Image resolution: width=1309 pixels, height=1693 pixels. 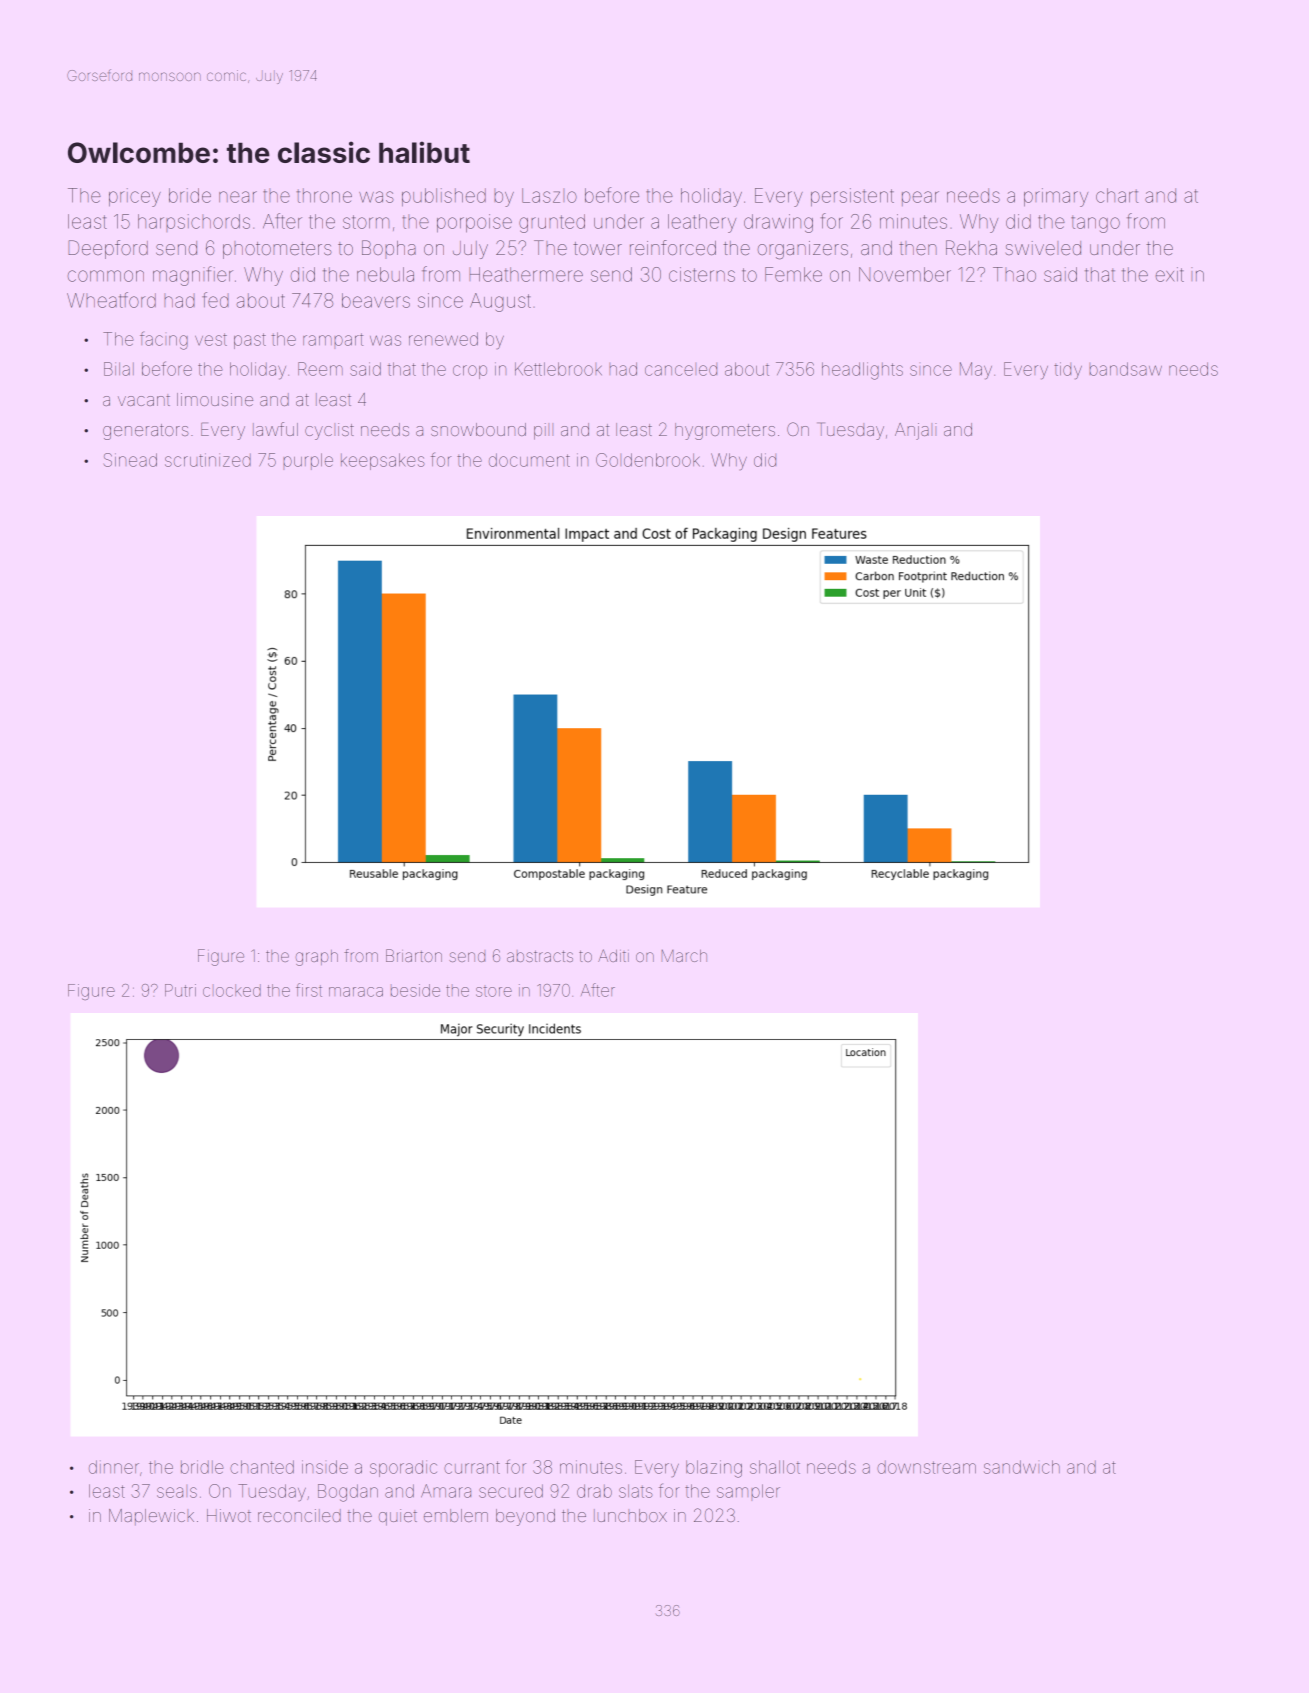 What do you see at coordinates (106, 276) in the document?
I see `common` at bounding box center [106, 276].
